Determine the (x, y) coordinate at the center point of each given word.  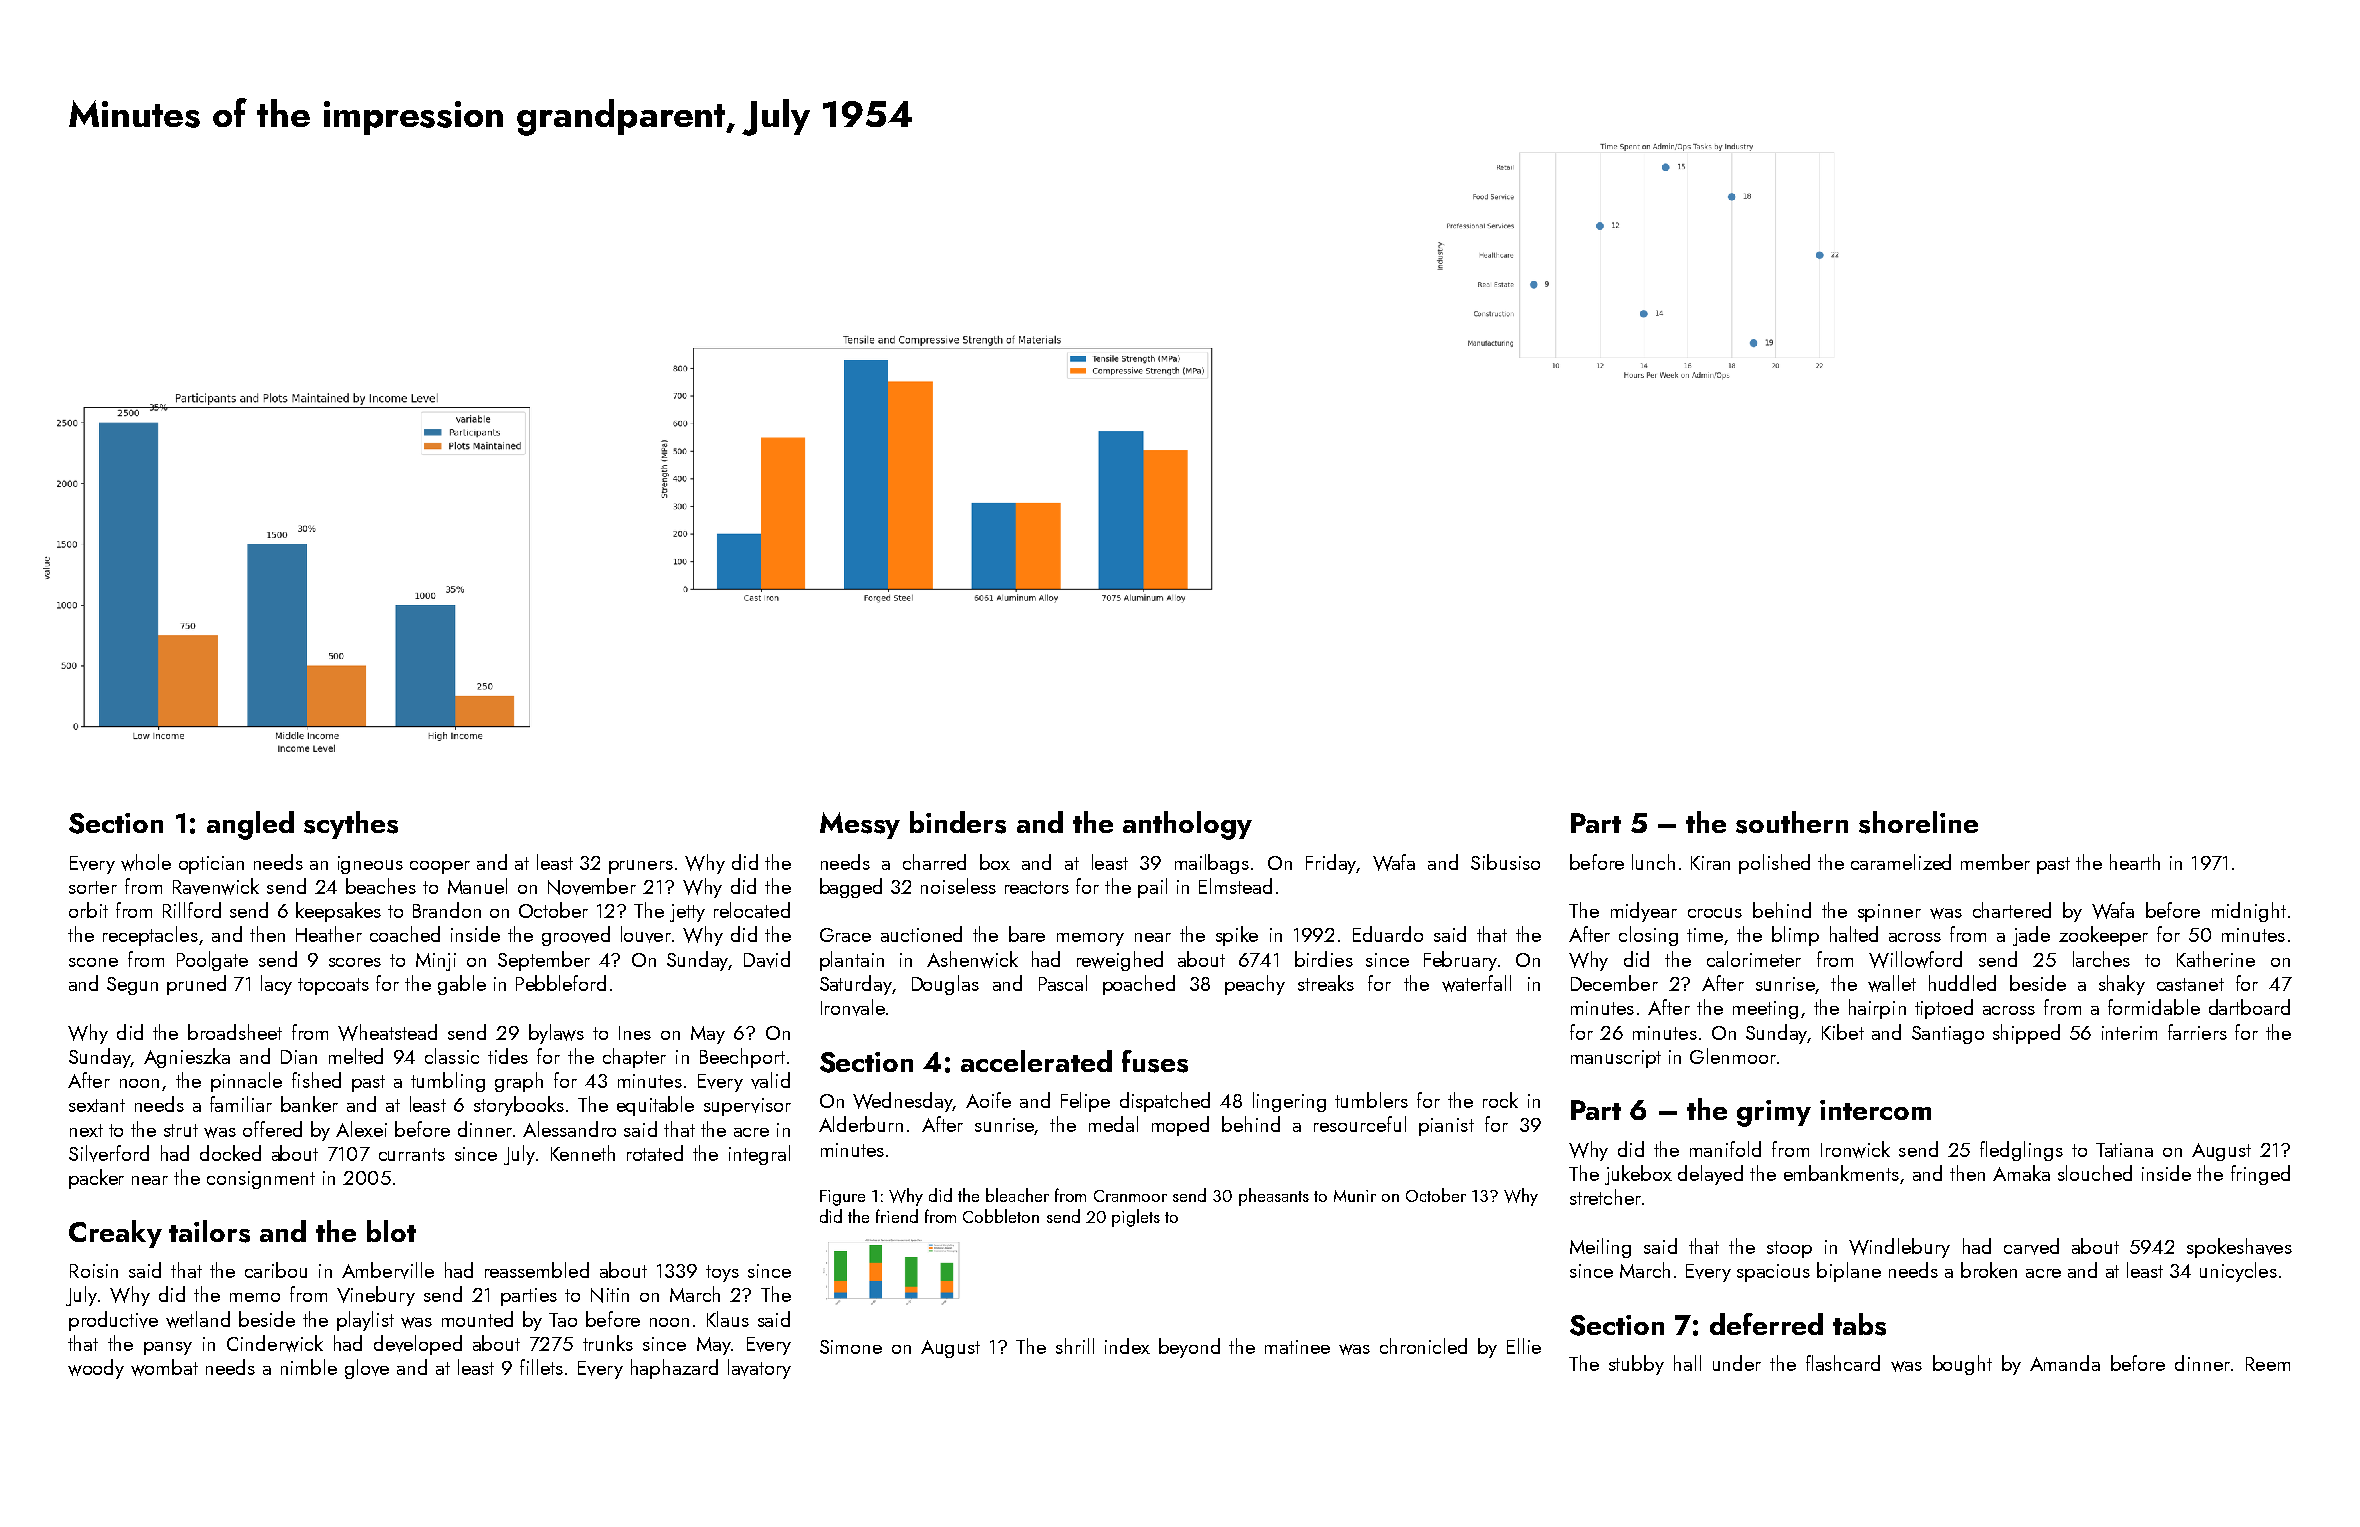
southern (1792, 822)
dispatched (1165, 1102)
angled (250, 825)
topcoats (333, 986)
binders (958, 822)
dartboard (2249, 1007)
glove (367, 1369)
